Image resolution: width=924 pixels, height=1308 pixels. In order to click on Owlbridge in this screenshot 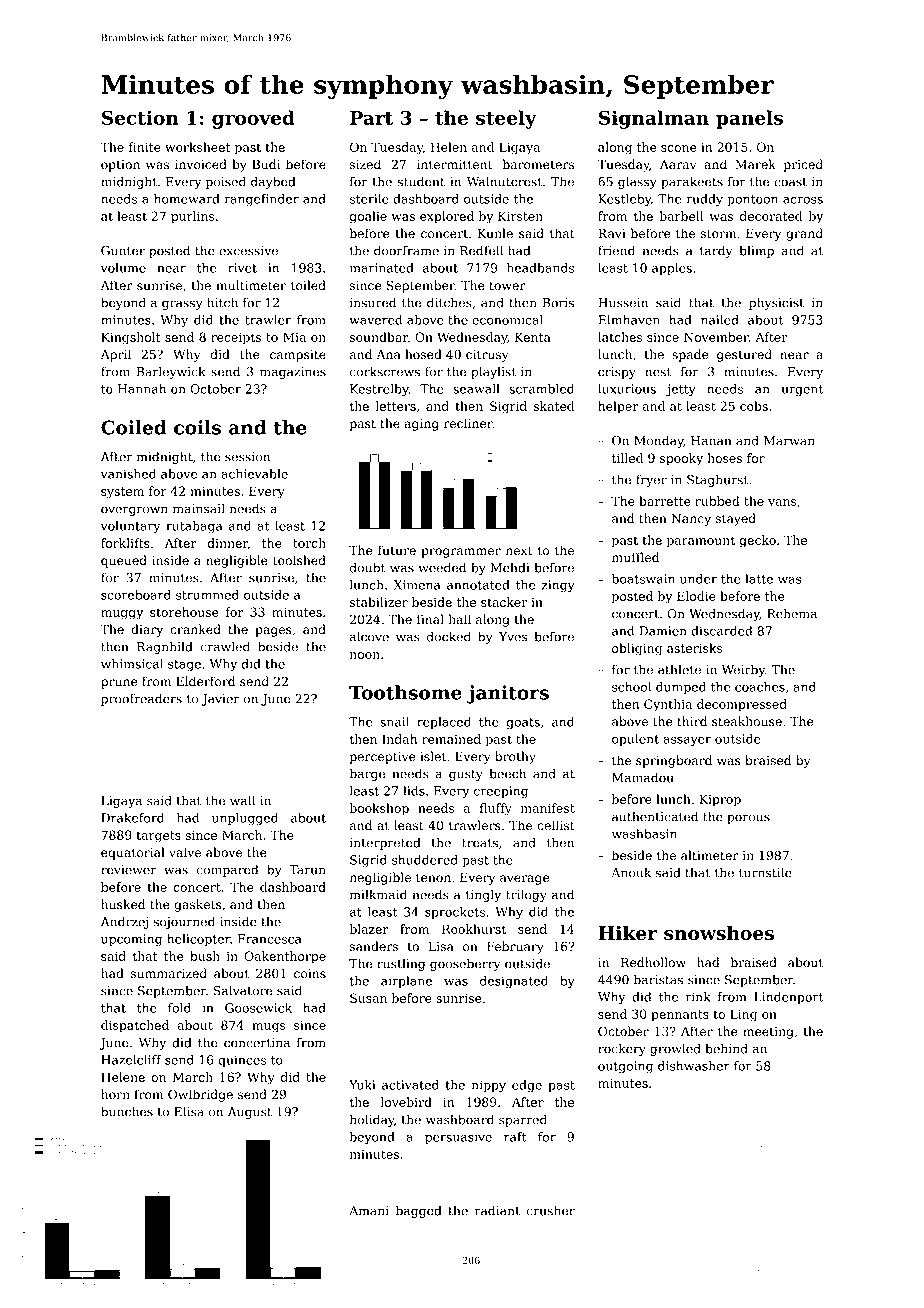, I will do `click(200, 1095)`.
